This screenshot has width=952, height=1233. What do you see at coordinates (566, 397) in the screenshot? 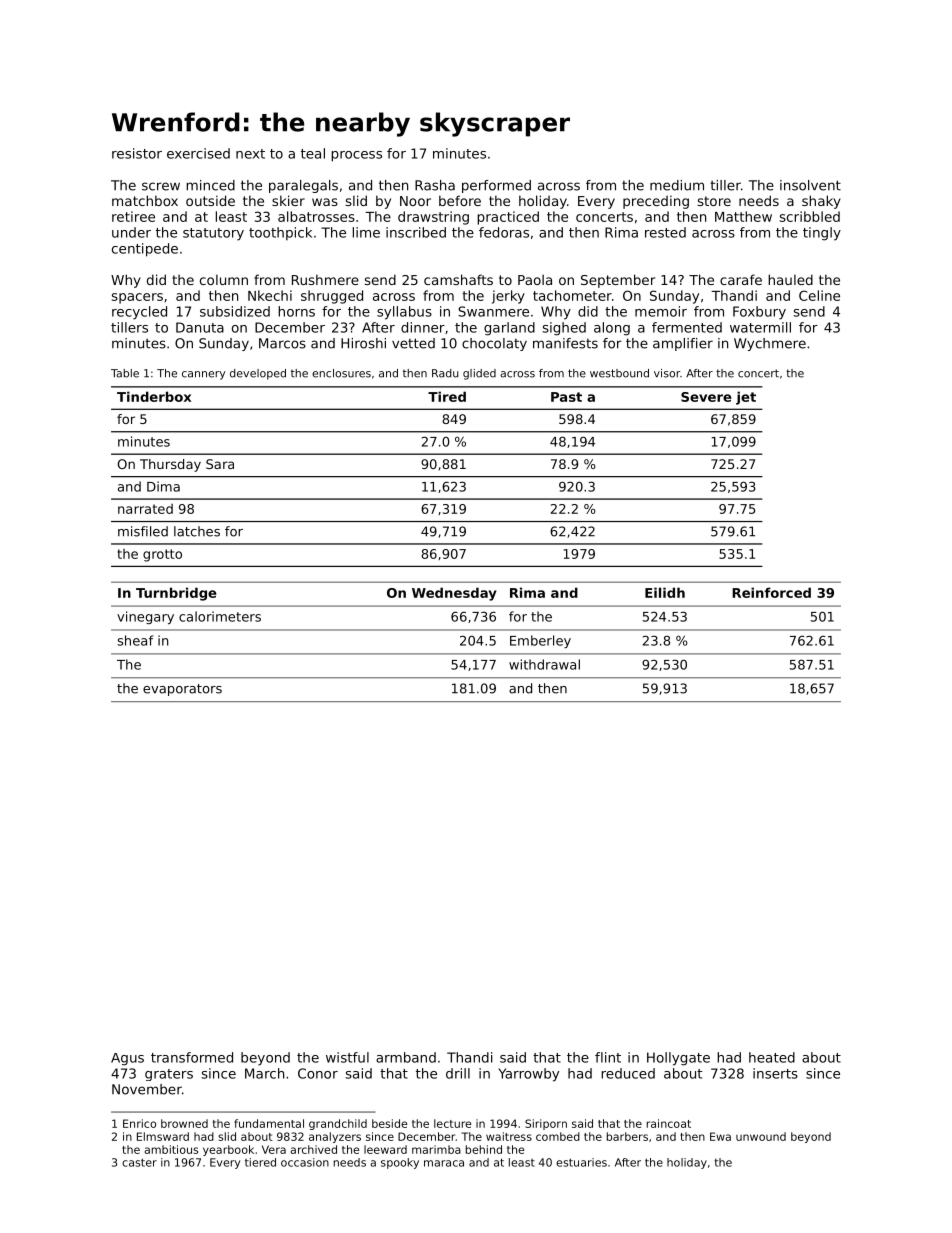
I see `Past` at bounding box center [566, 397].
